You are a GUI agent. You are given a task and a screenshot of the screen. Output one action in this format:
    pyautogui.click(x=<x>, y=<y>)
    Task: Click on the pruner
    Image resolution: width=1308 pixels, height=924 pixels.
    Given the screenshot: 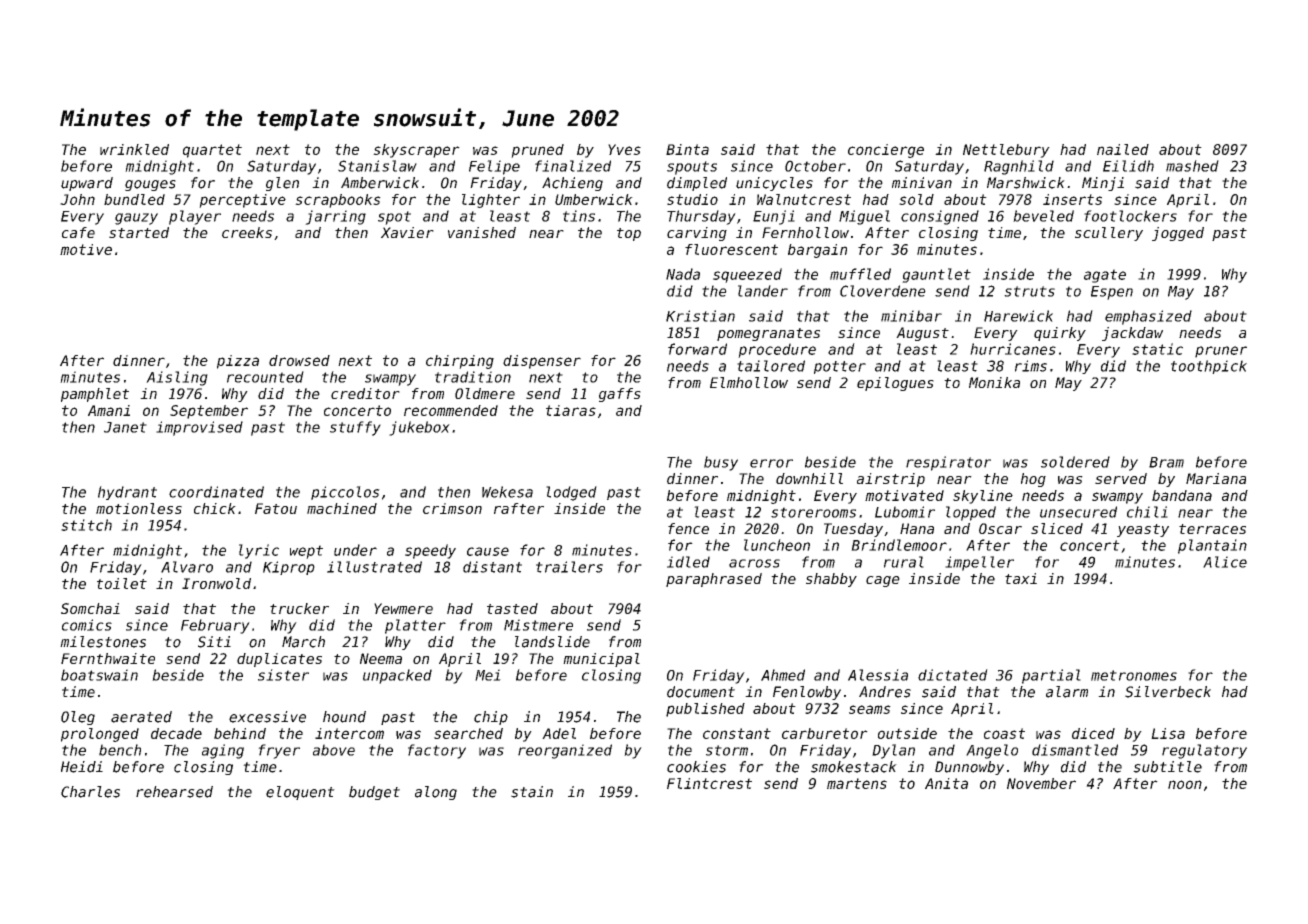 What is the action you would take?
    pyautogui.click(x=1221, y=352)
